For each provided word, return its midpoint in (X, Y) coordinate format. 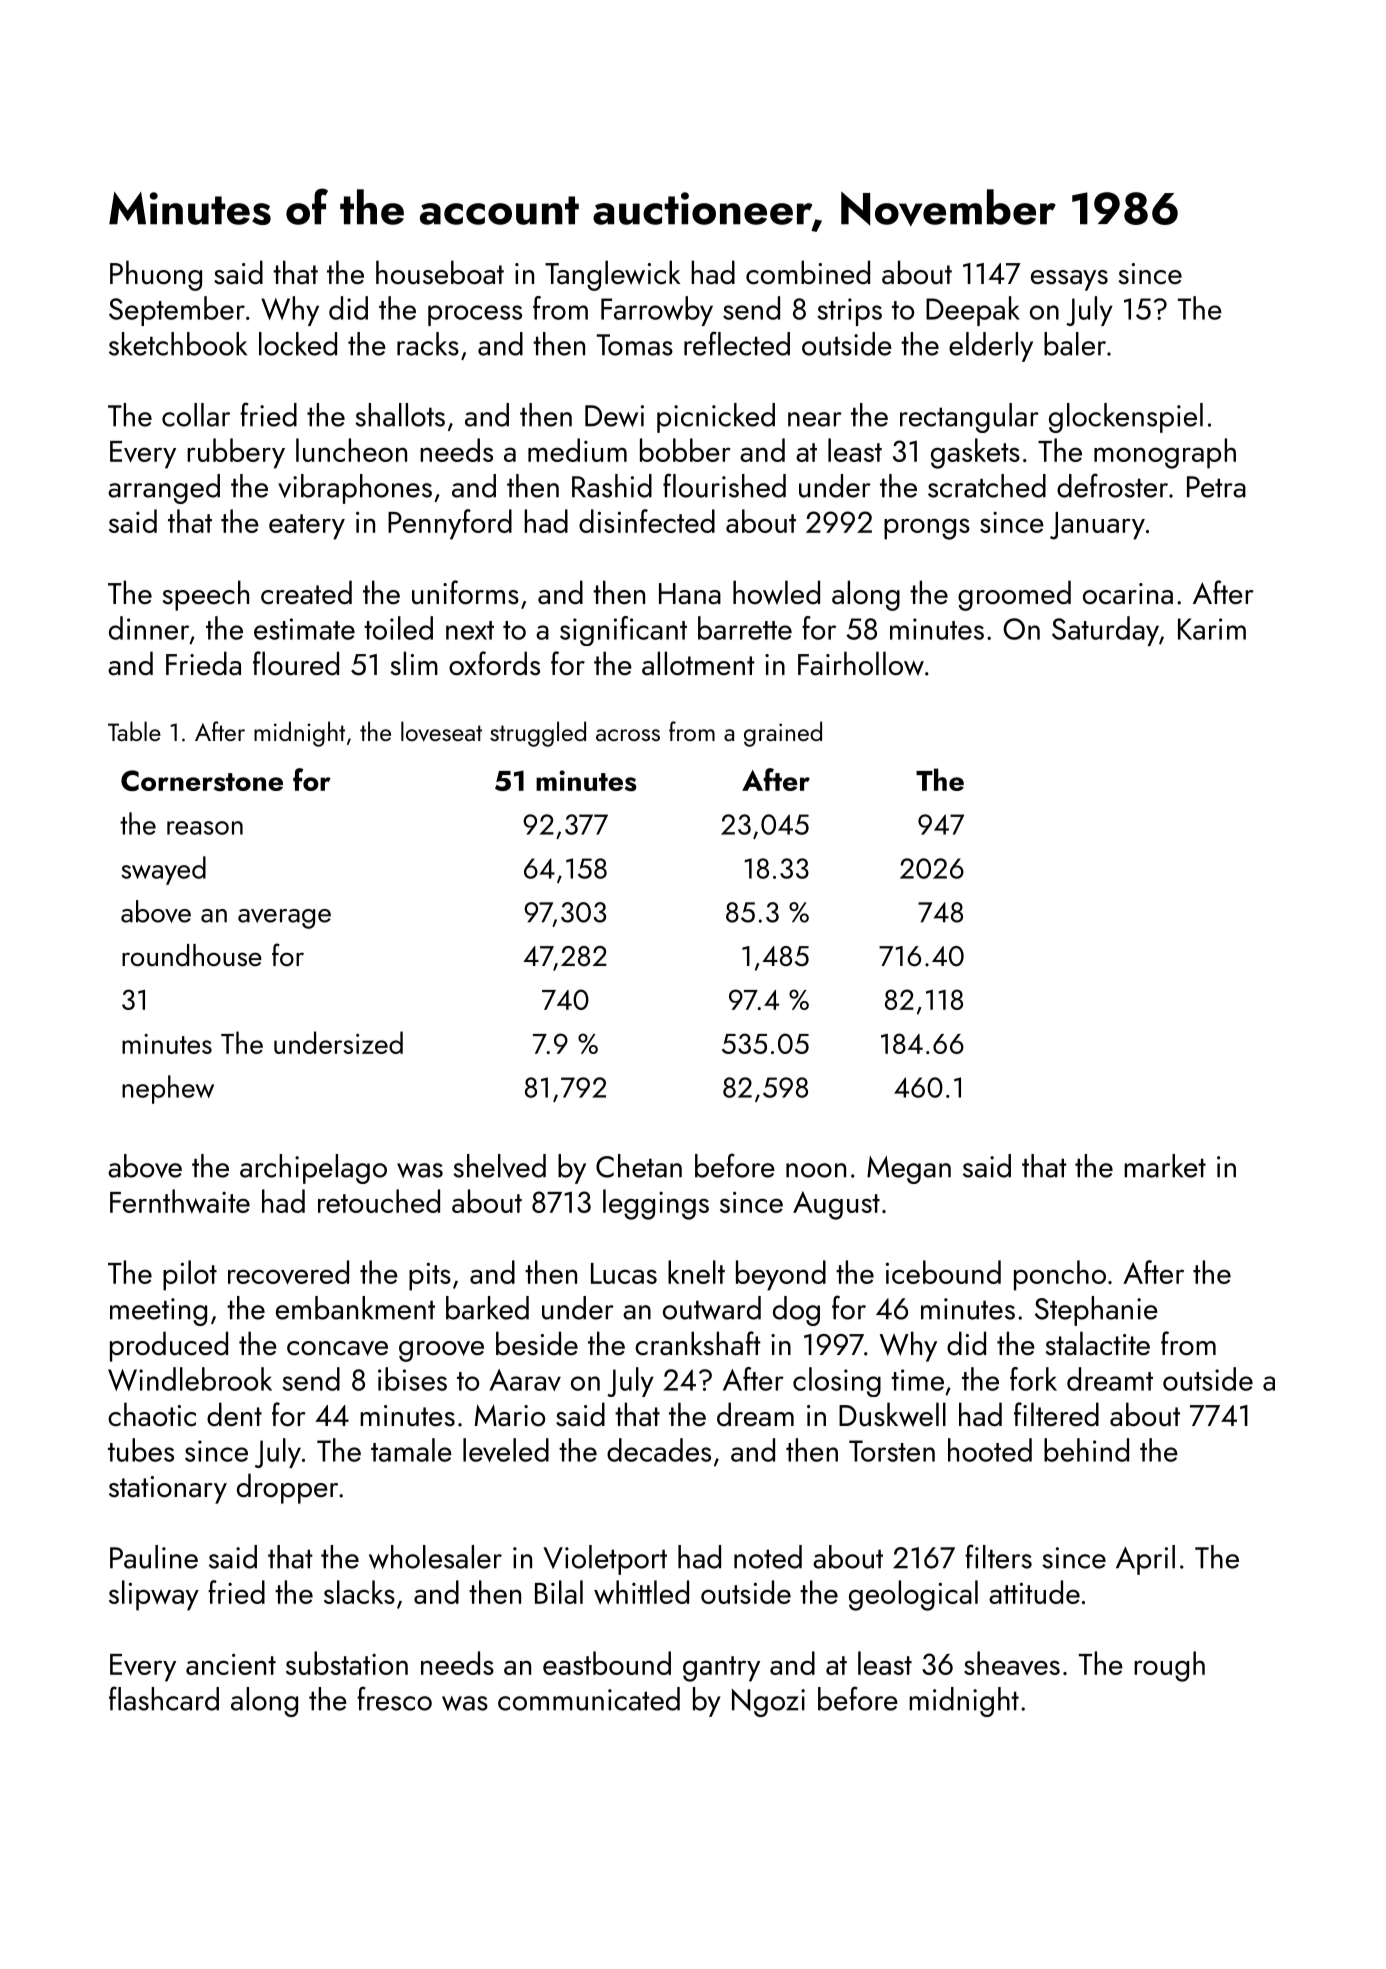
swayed (163, 870)
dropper (287, 1488)
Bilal (559, 1592)
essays (1069, 280)
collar (196, 415)
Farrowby (657, 311)
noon (816, 1170)
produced (169, 1346)
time (917, 1380)
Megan (909, 1170)
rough (1169, 1666)
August (836, 1205)
